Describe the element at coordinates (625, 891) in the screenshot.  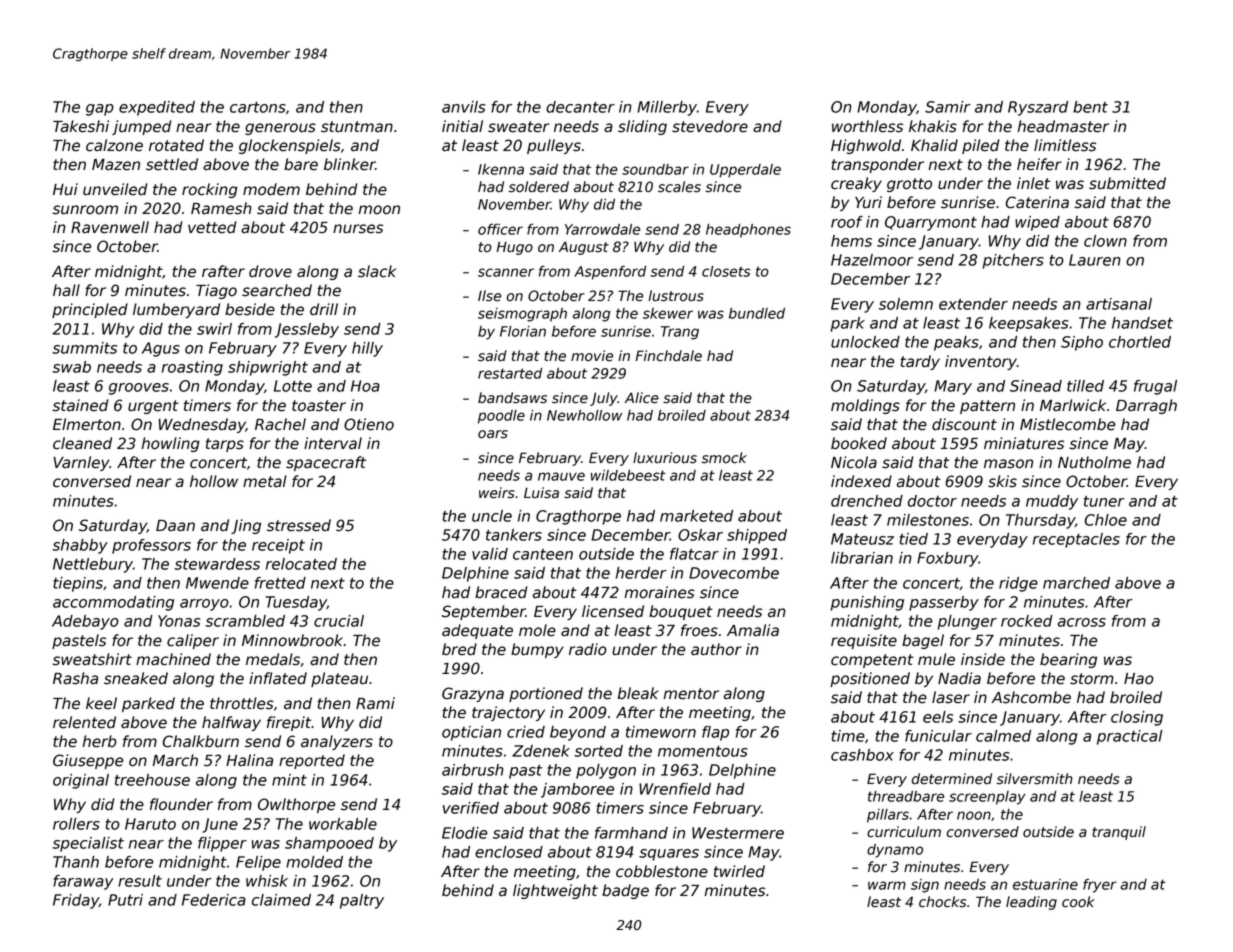
I see `badge` at that location.
